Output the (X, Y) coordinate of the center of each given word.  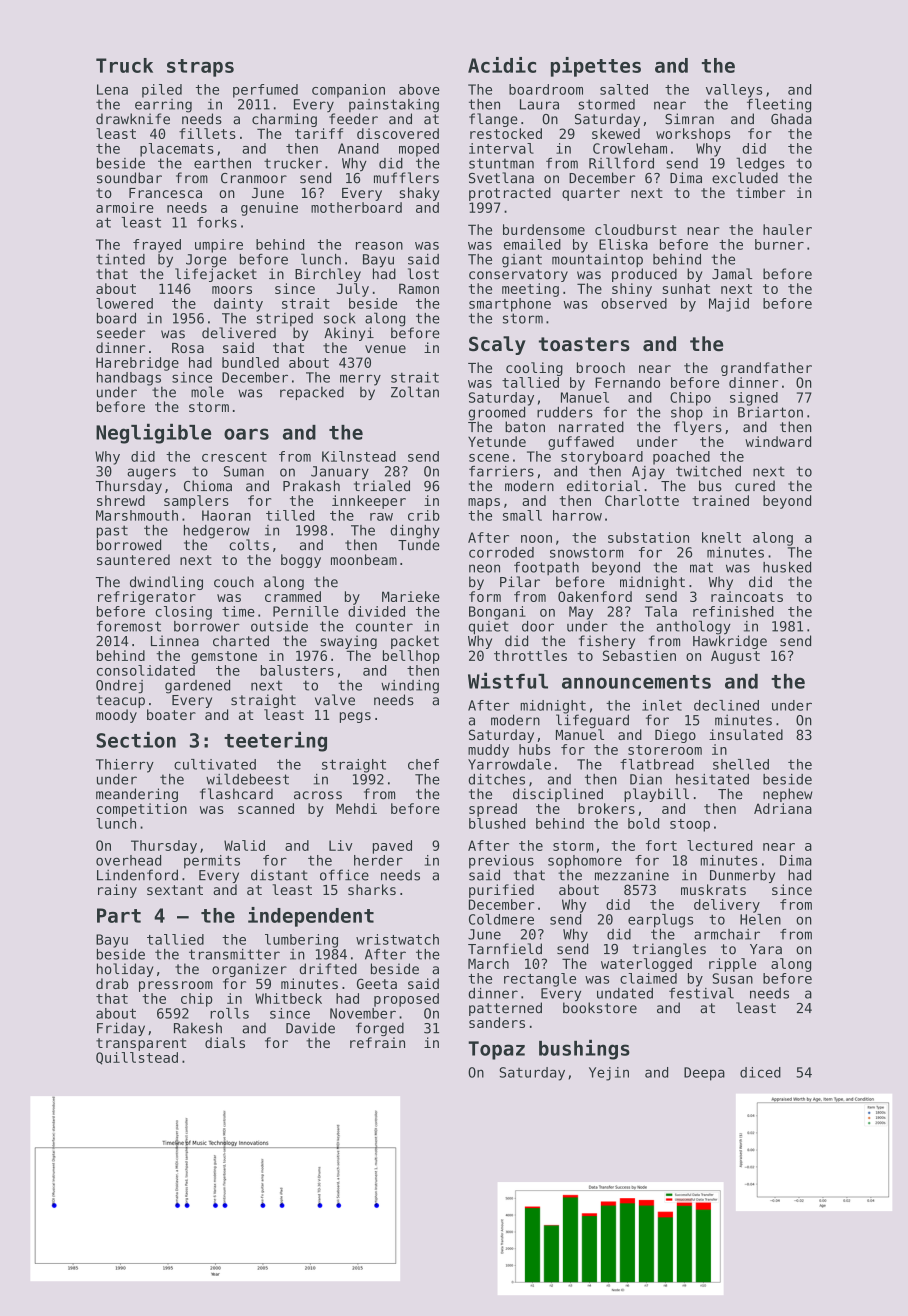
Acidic (502, 65)
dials (225, 1042)
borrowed (129, 545)
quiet (489, 628)
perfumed (265, 91)
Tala (661, 611)
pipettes (596, 67)
